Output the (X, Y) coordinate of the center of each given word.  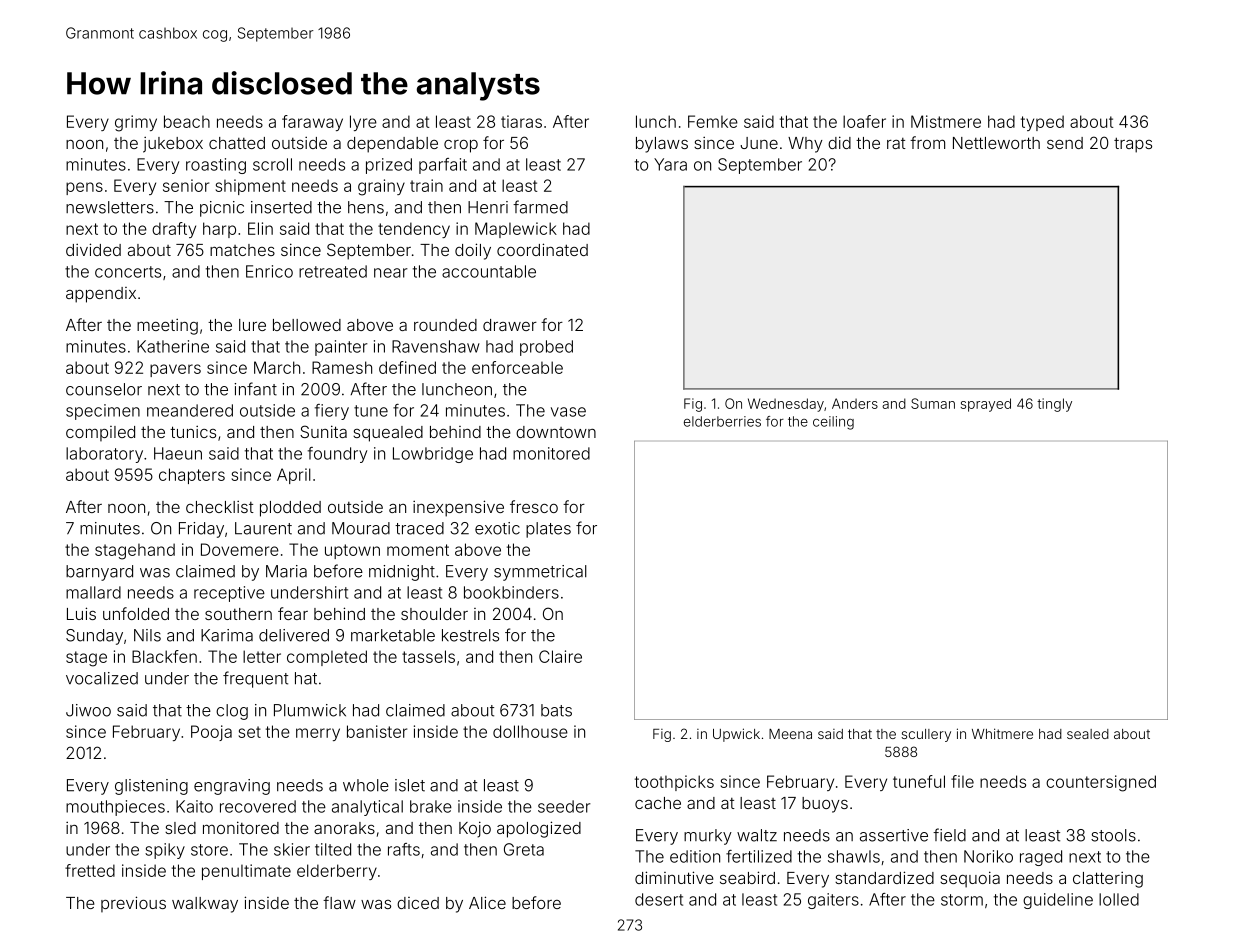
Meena (790, 734)
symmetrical (540, 573)
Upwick (736, 735)
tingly (1054, 405)
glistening (151, 787)
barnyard (99, 573)
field (949, 835)
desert (659, 899)
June (759, 143)
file (962, 781)
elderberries (722, 421)
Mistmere (946, 121)
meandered (190, 410)
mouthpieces (115, 808)
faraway (312, 123)
